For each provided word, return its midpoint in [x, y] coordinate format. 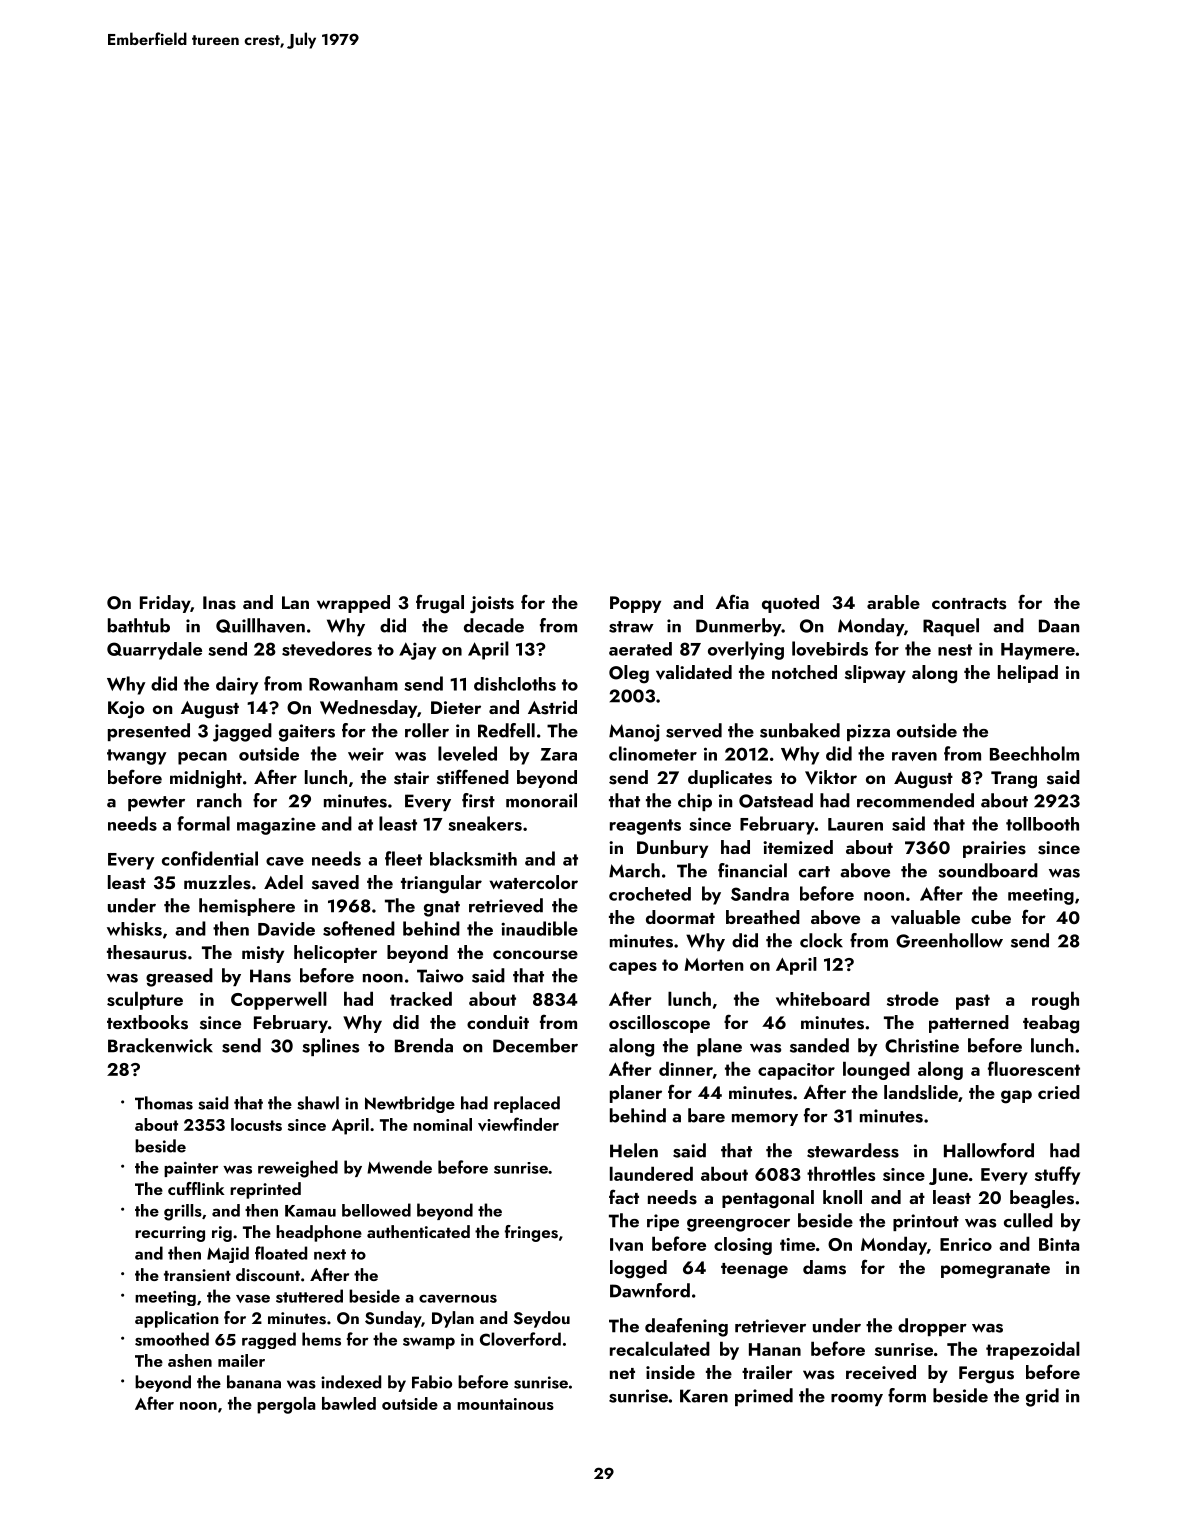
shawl [318, 1103]
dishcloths [515, 684]
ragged [269, 1340]
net [622, 1373]
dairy [237, 685]
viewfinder [518, 1124]
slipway [875, 674]
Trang [1014, 780]
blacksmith [473, 859]
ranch [219, 800]
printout [926, 1222]
